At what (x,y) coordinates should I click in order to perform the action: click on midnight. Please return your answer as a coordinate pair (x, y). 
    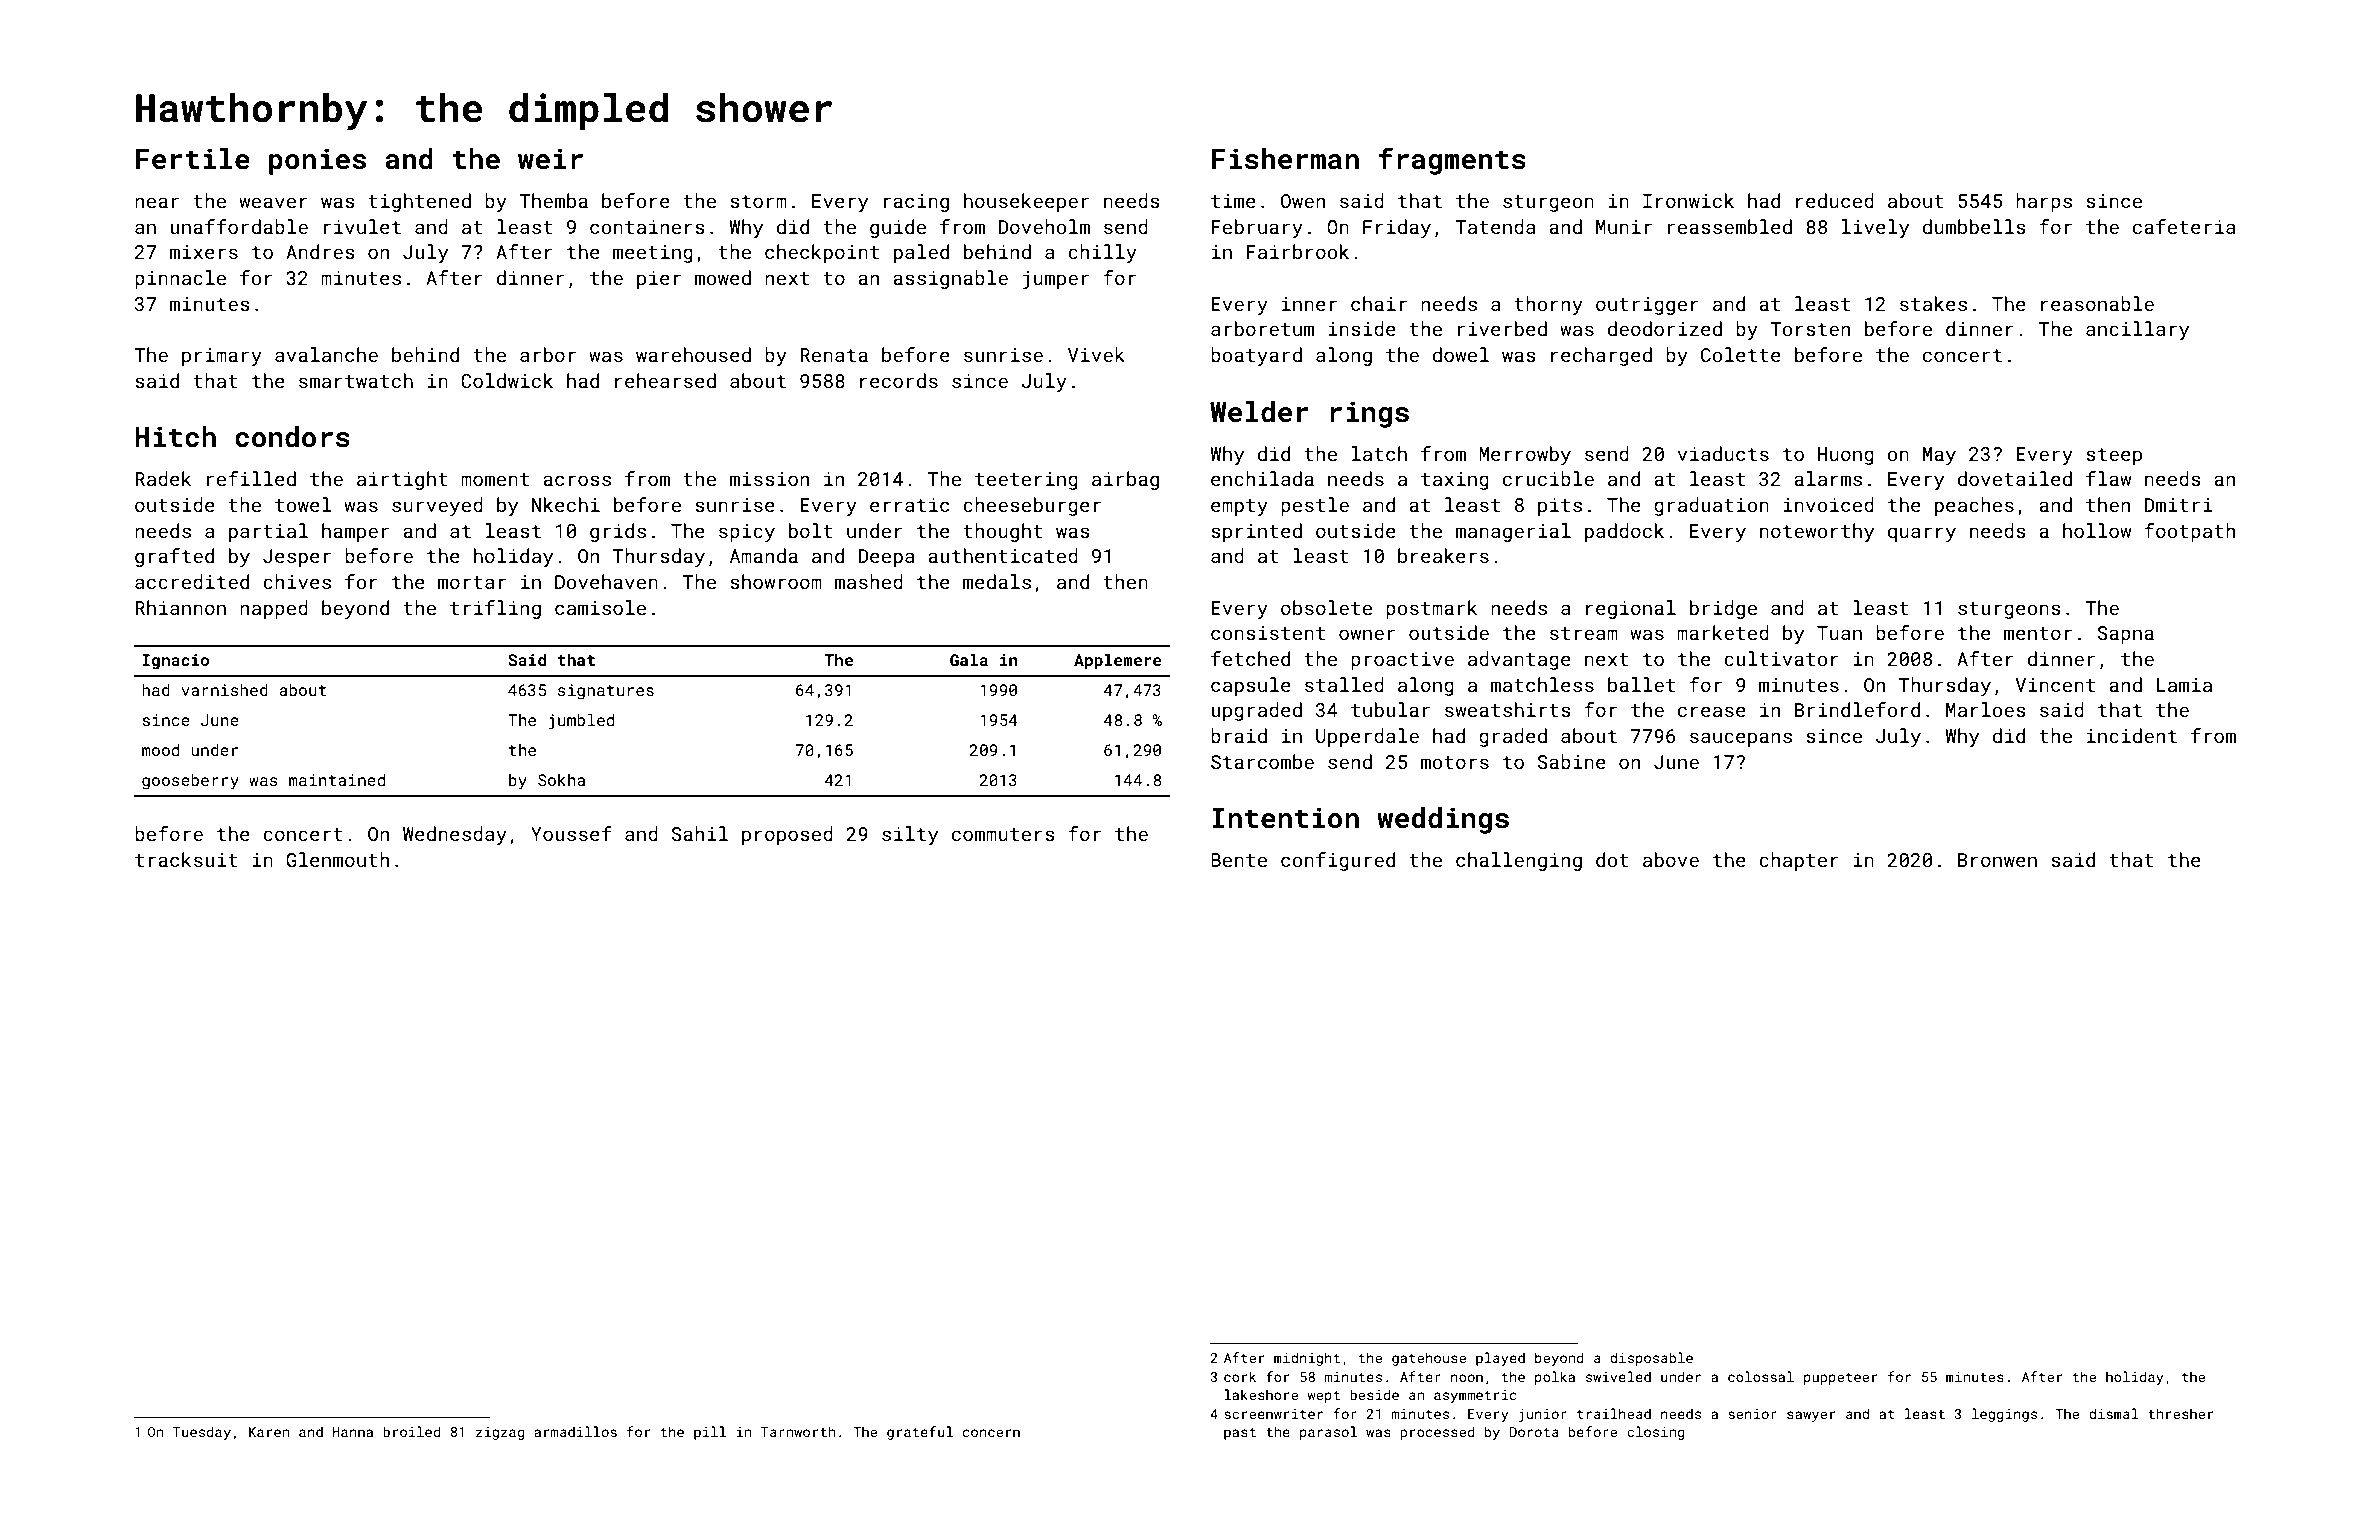
    Looking at the image, I should click on (1307, 1359).
